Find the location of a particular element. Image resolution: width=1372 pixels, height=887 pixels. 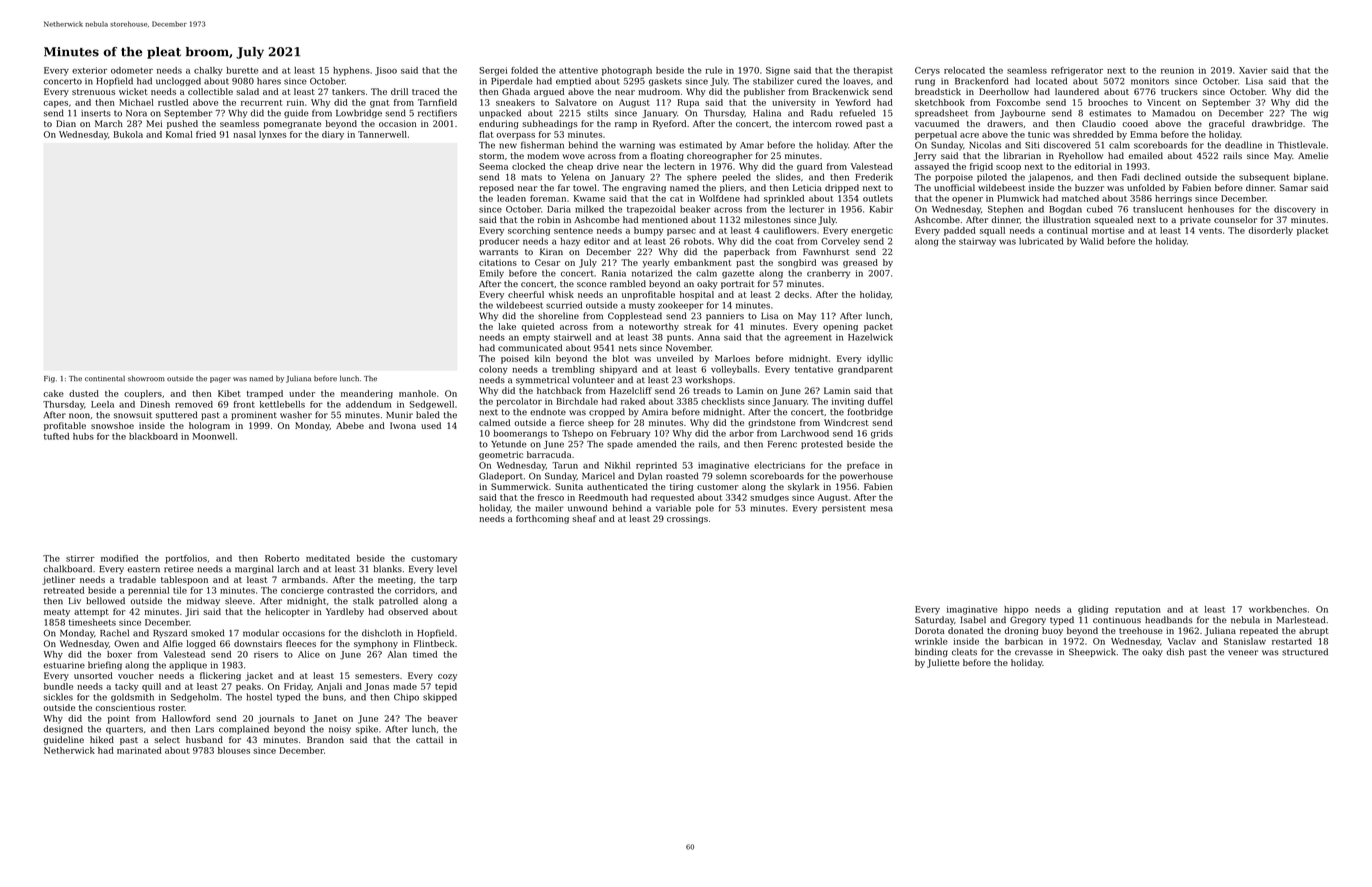

crossings is located at coordinates (687, 519).
